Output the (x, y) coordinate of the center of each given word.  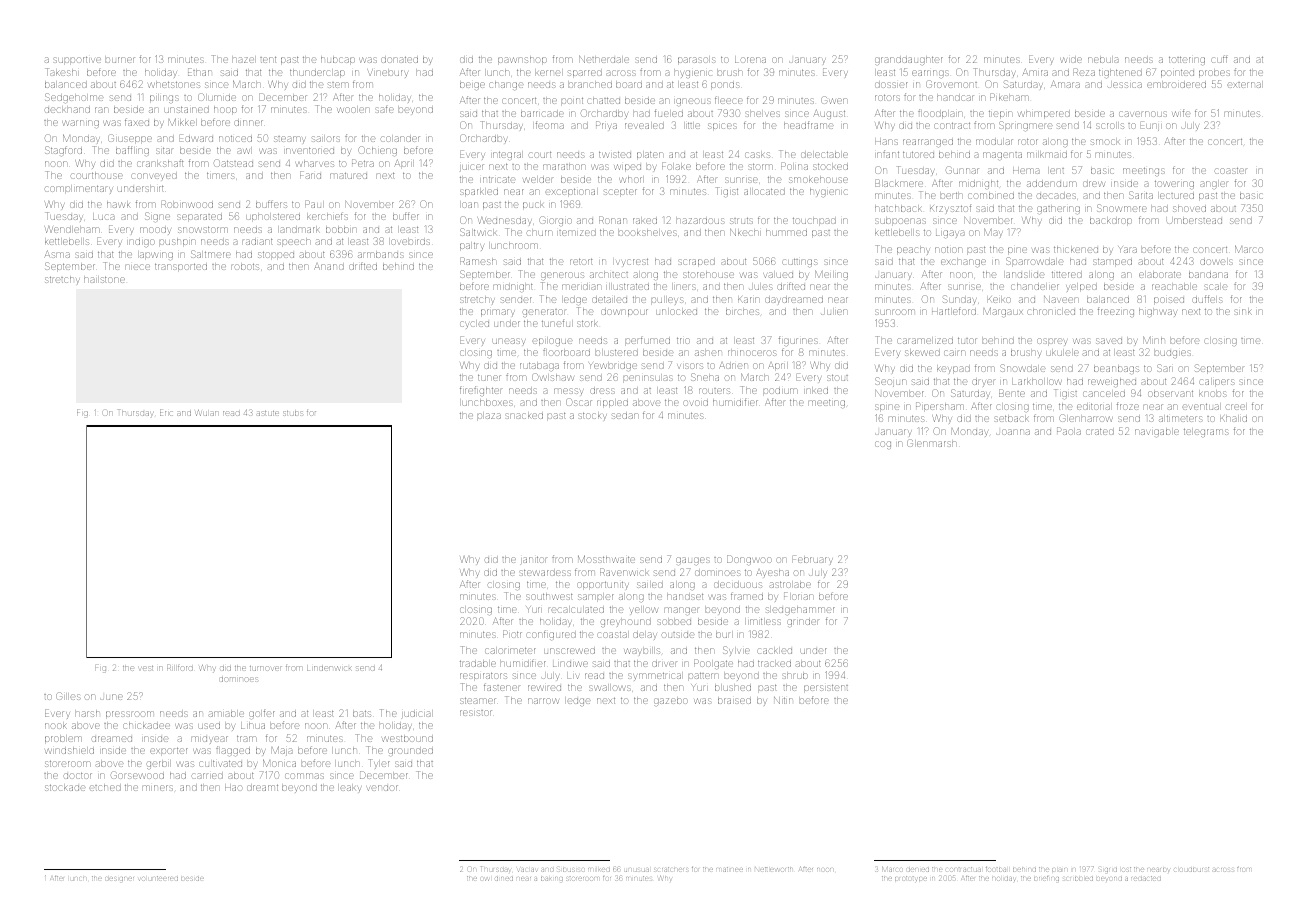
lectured (1177, 196)
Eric (166, 412)
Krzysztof (950, 208)
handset (685, 597)
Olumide (217, 97)
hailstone (104, 280)
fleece (729, 100)
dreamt (262, 788)
